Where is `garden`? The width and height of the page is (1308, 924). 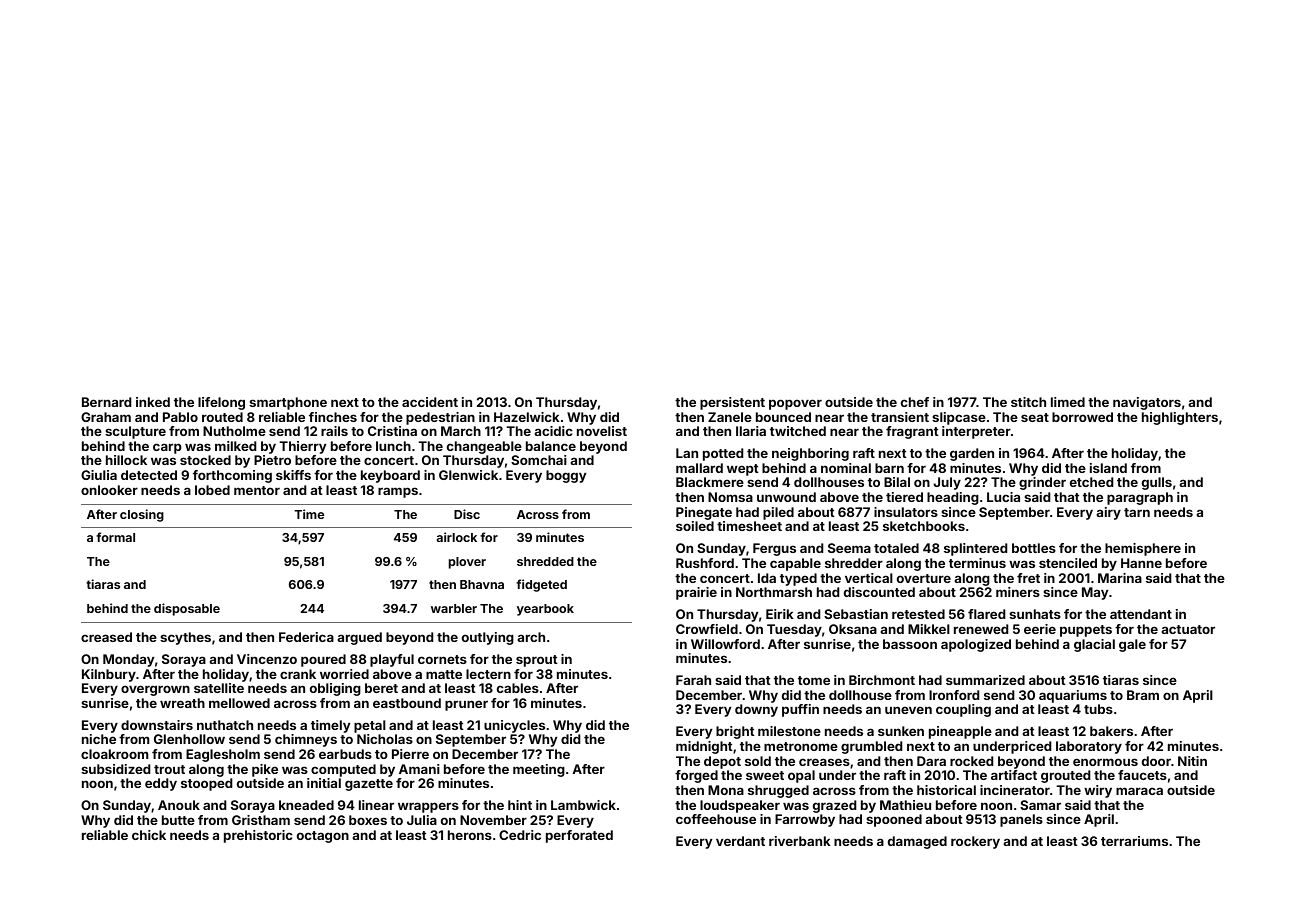 garden is located at coordinates (972, 454).
